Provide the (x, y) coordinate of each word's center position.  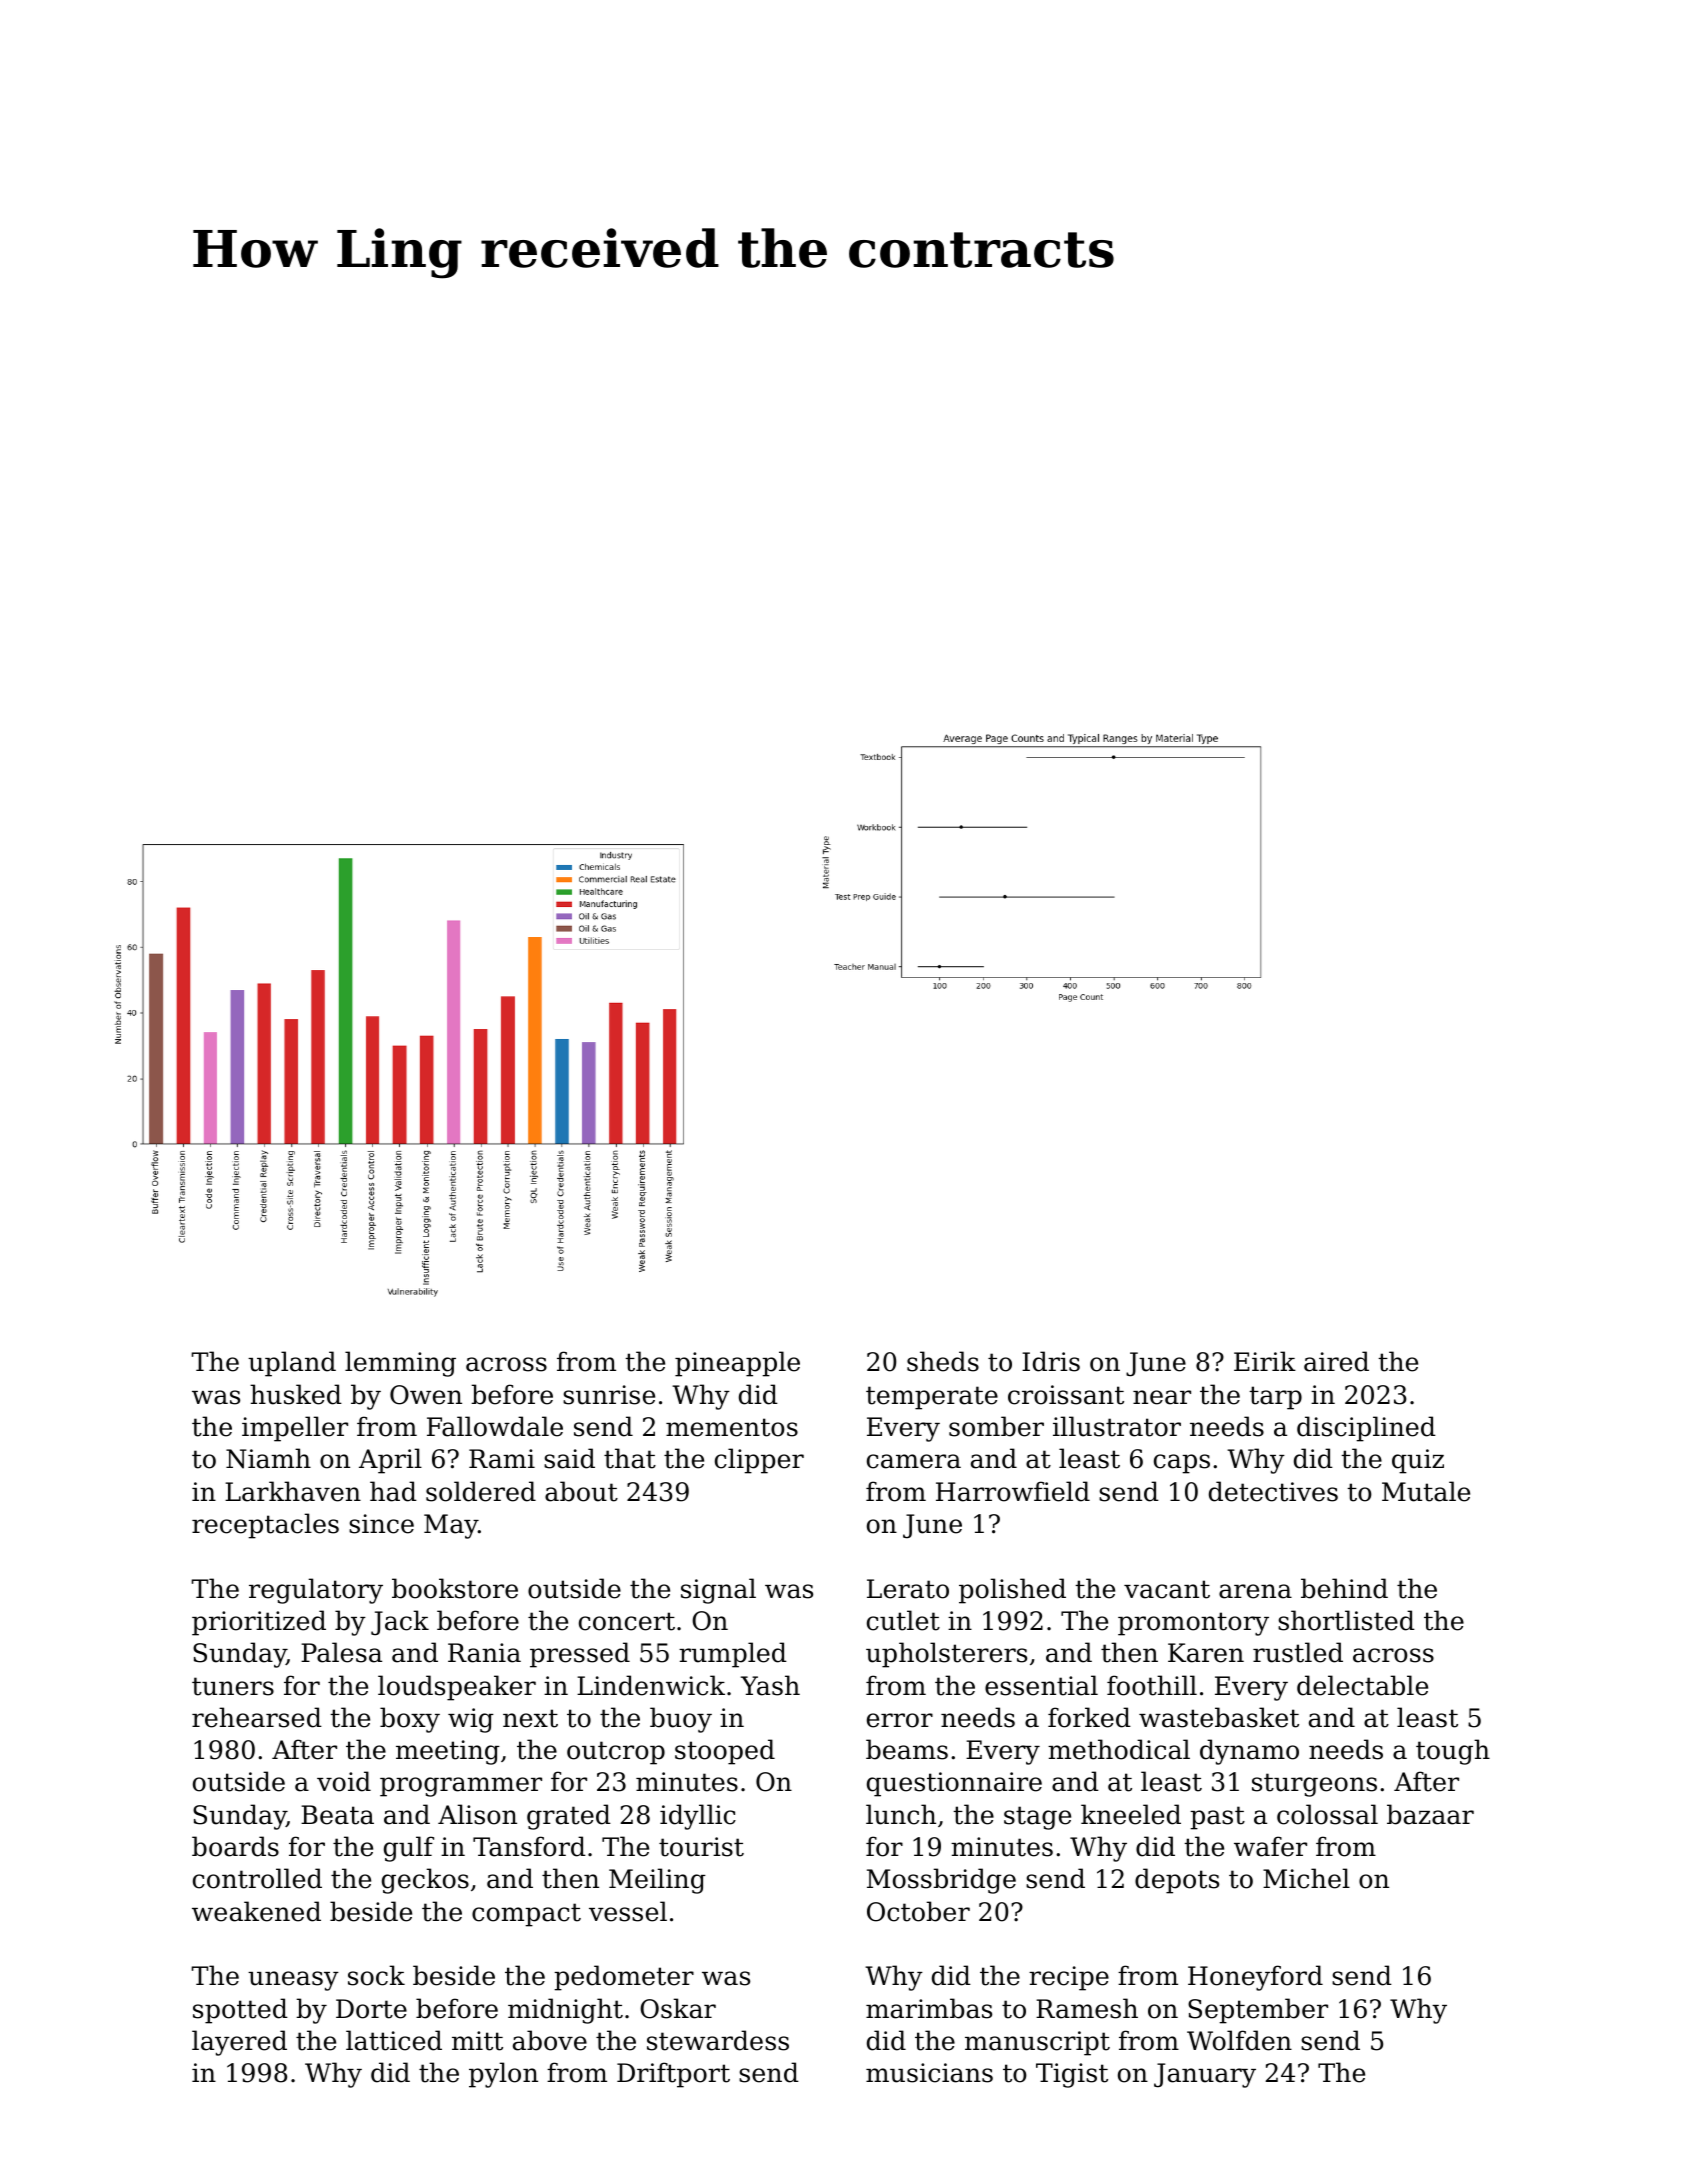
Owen (426, 1395)
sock (376, 1975)
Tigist (1072, 2075)
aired (1336, 1361)
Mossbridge (941, 1881)
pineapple (737, 1364)
